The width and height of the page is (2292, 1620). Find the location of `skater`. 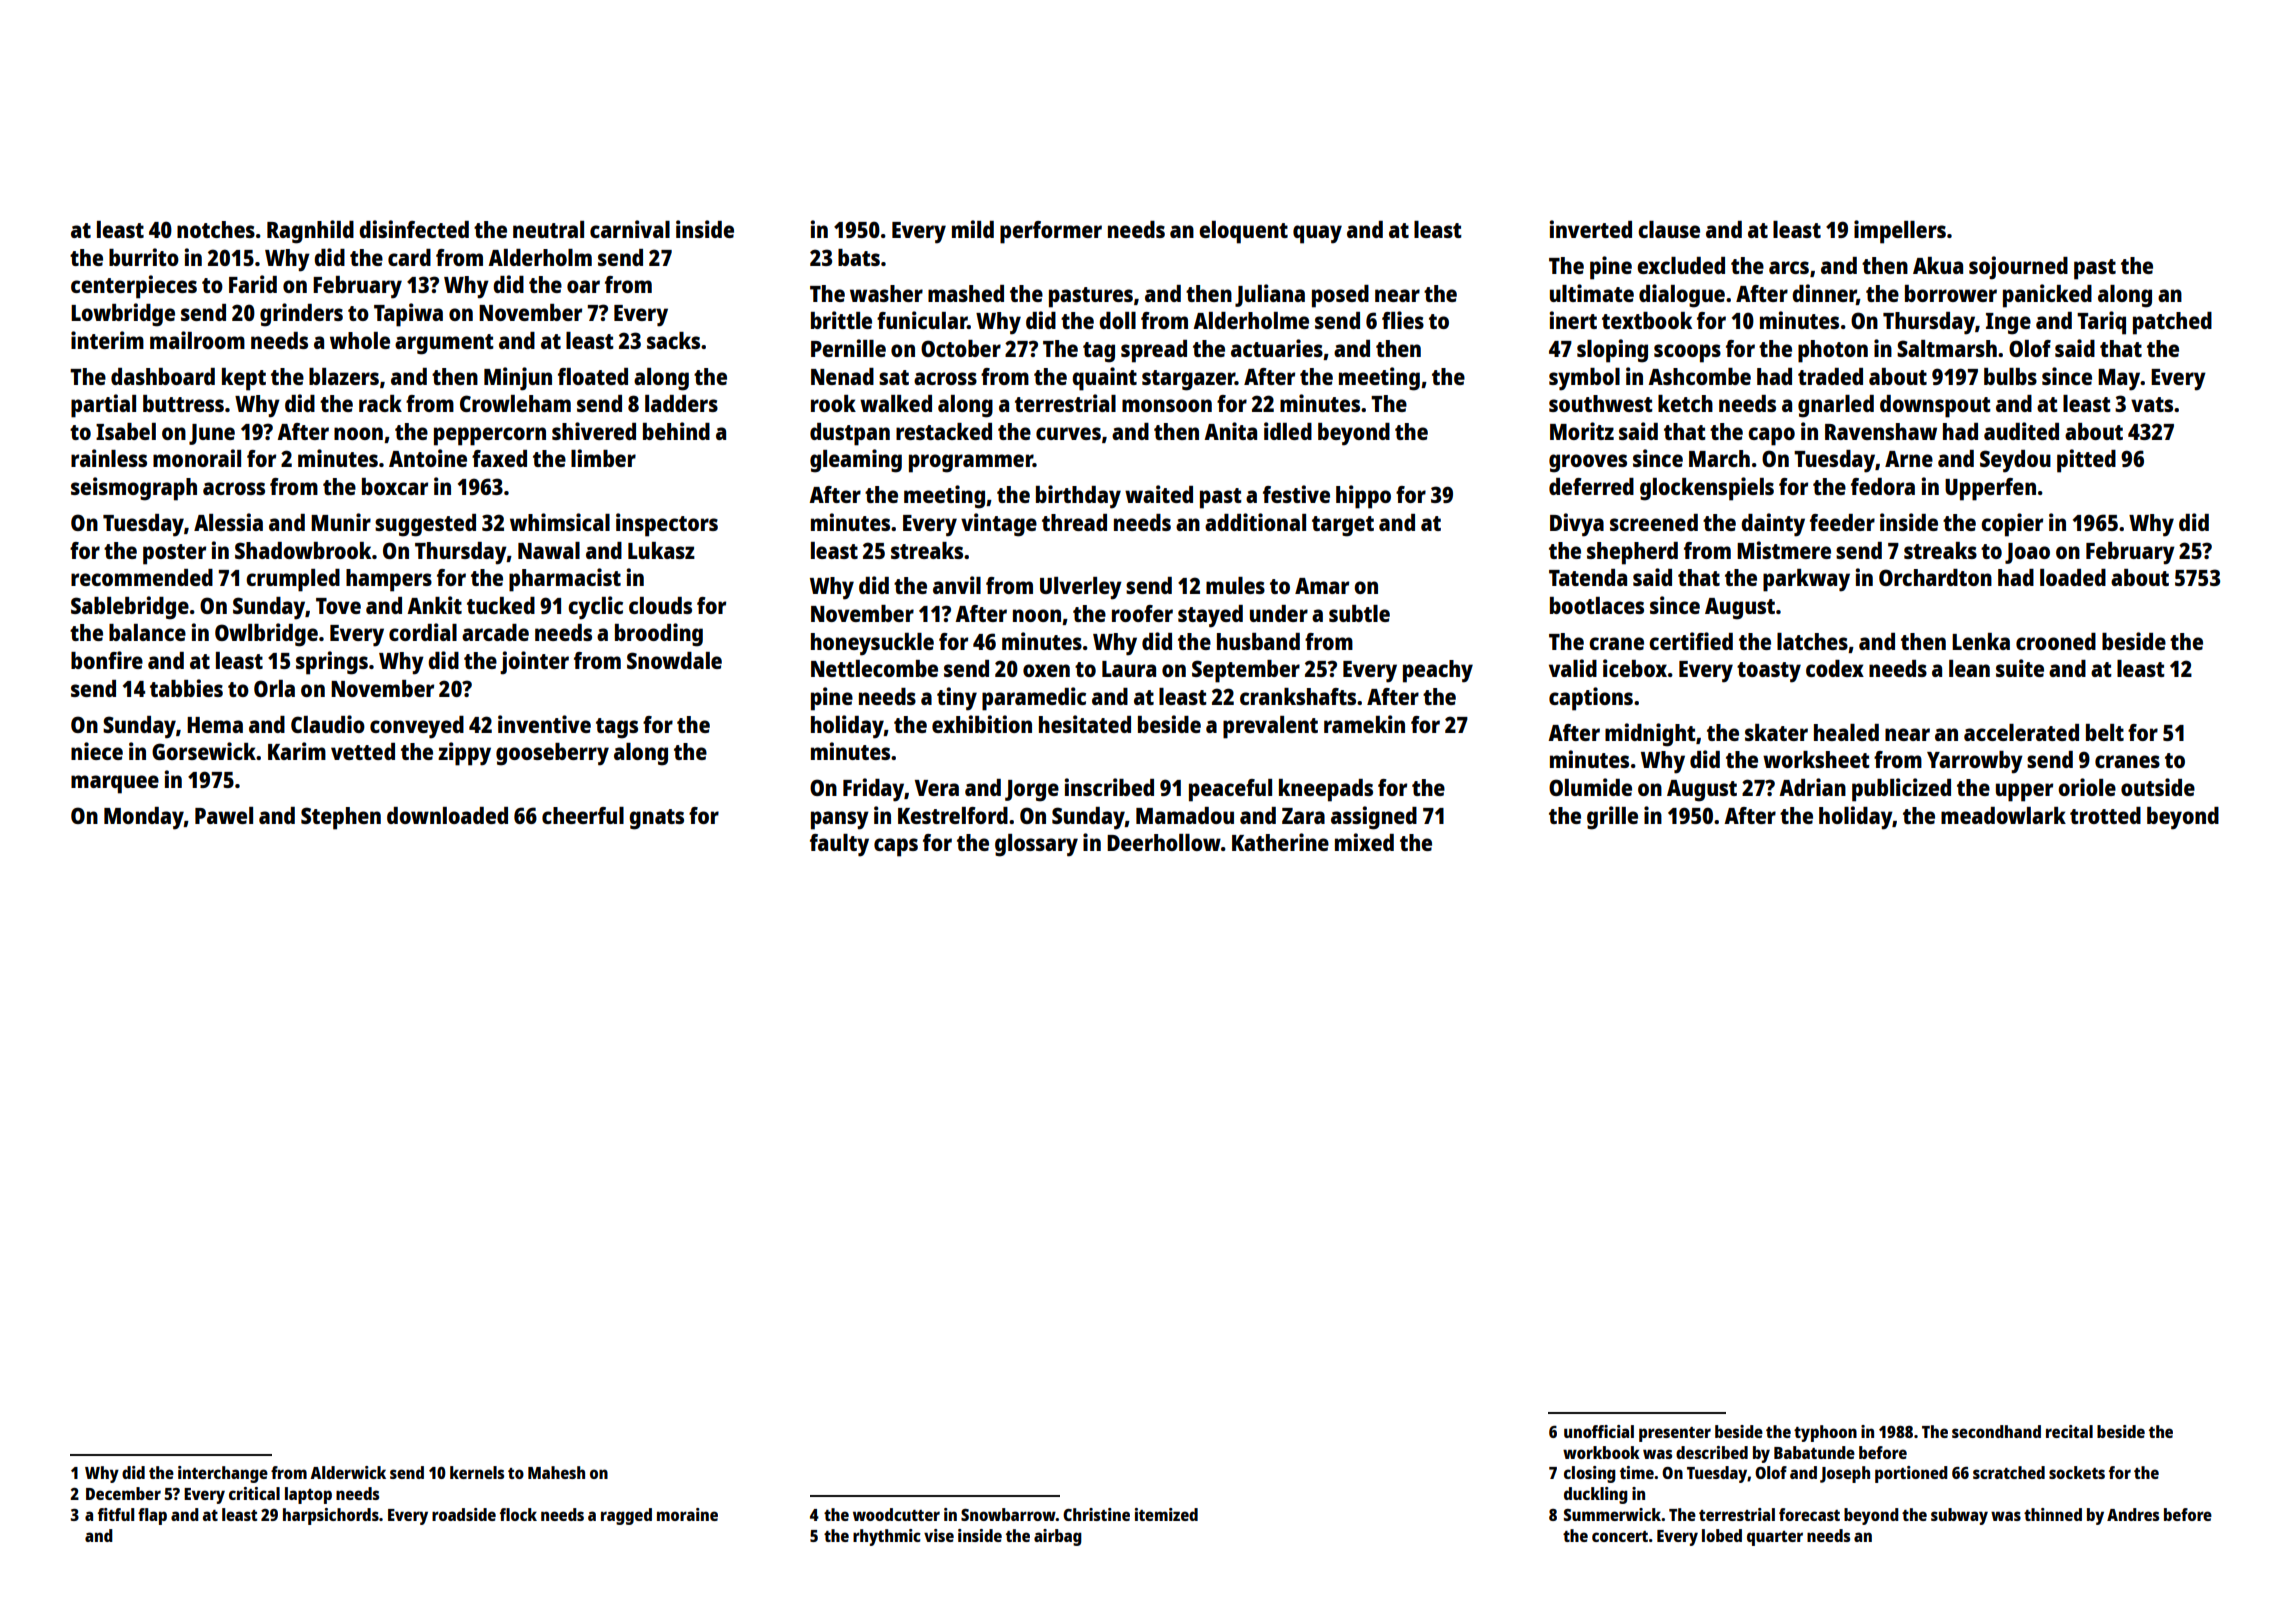

skater is located at coordinates (1776, 732).
